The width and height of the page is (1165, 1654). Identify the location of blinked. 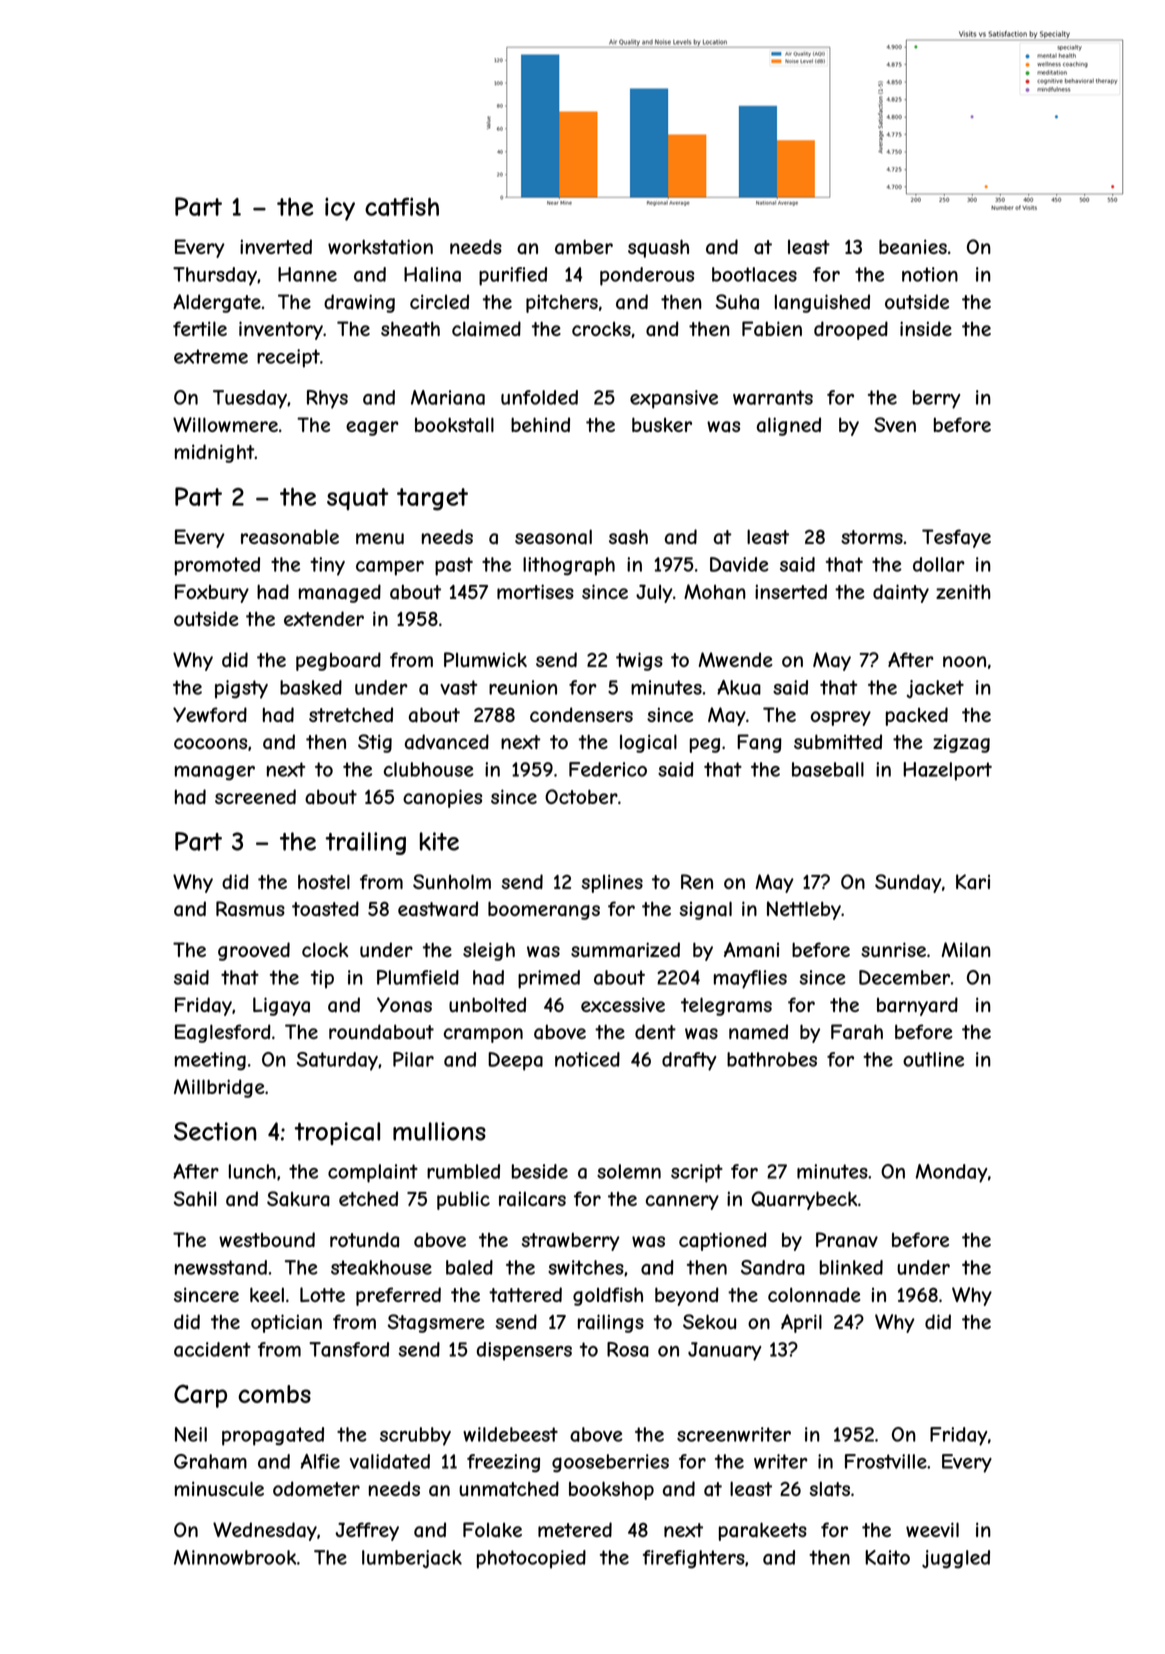
(851, 1267).
